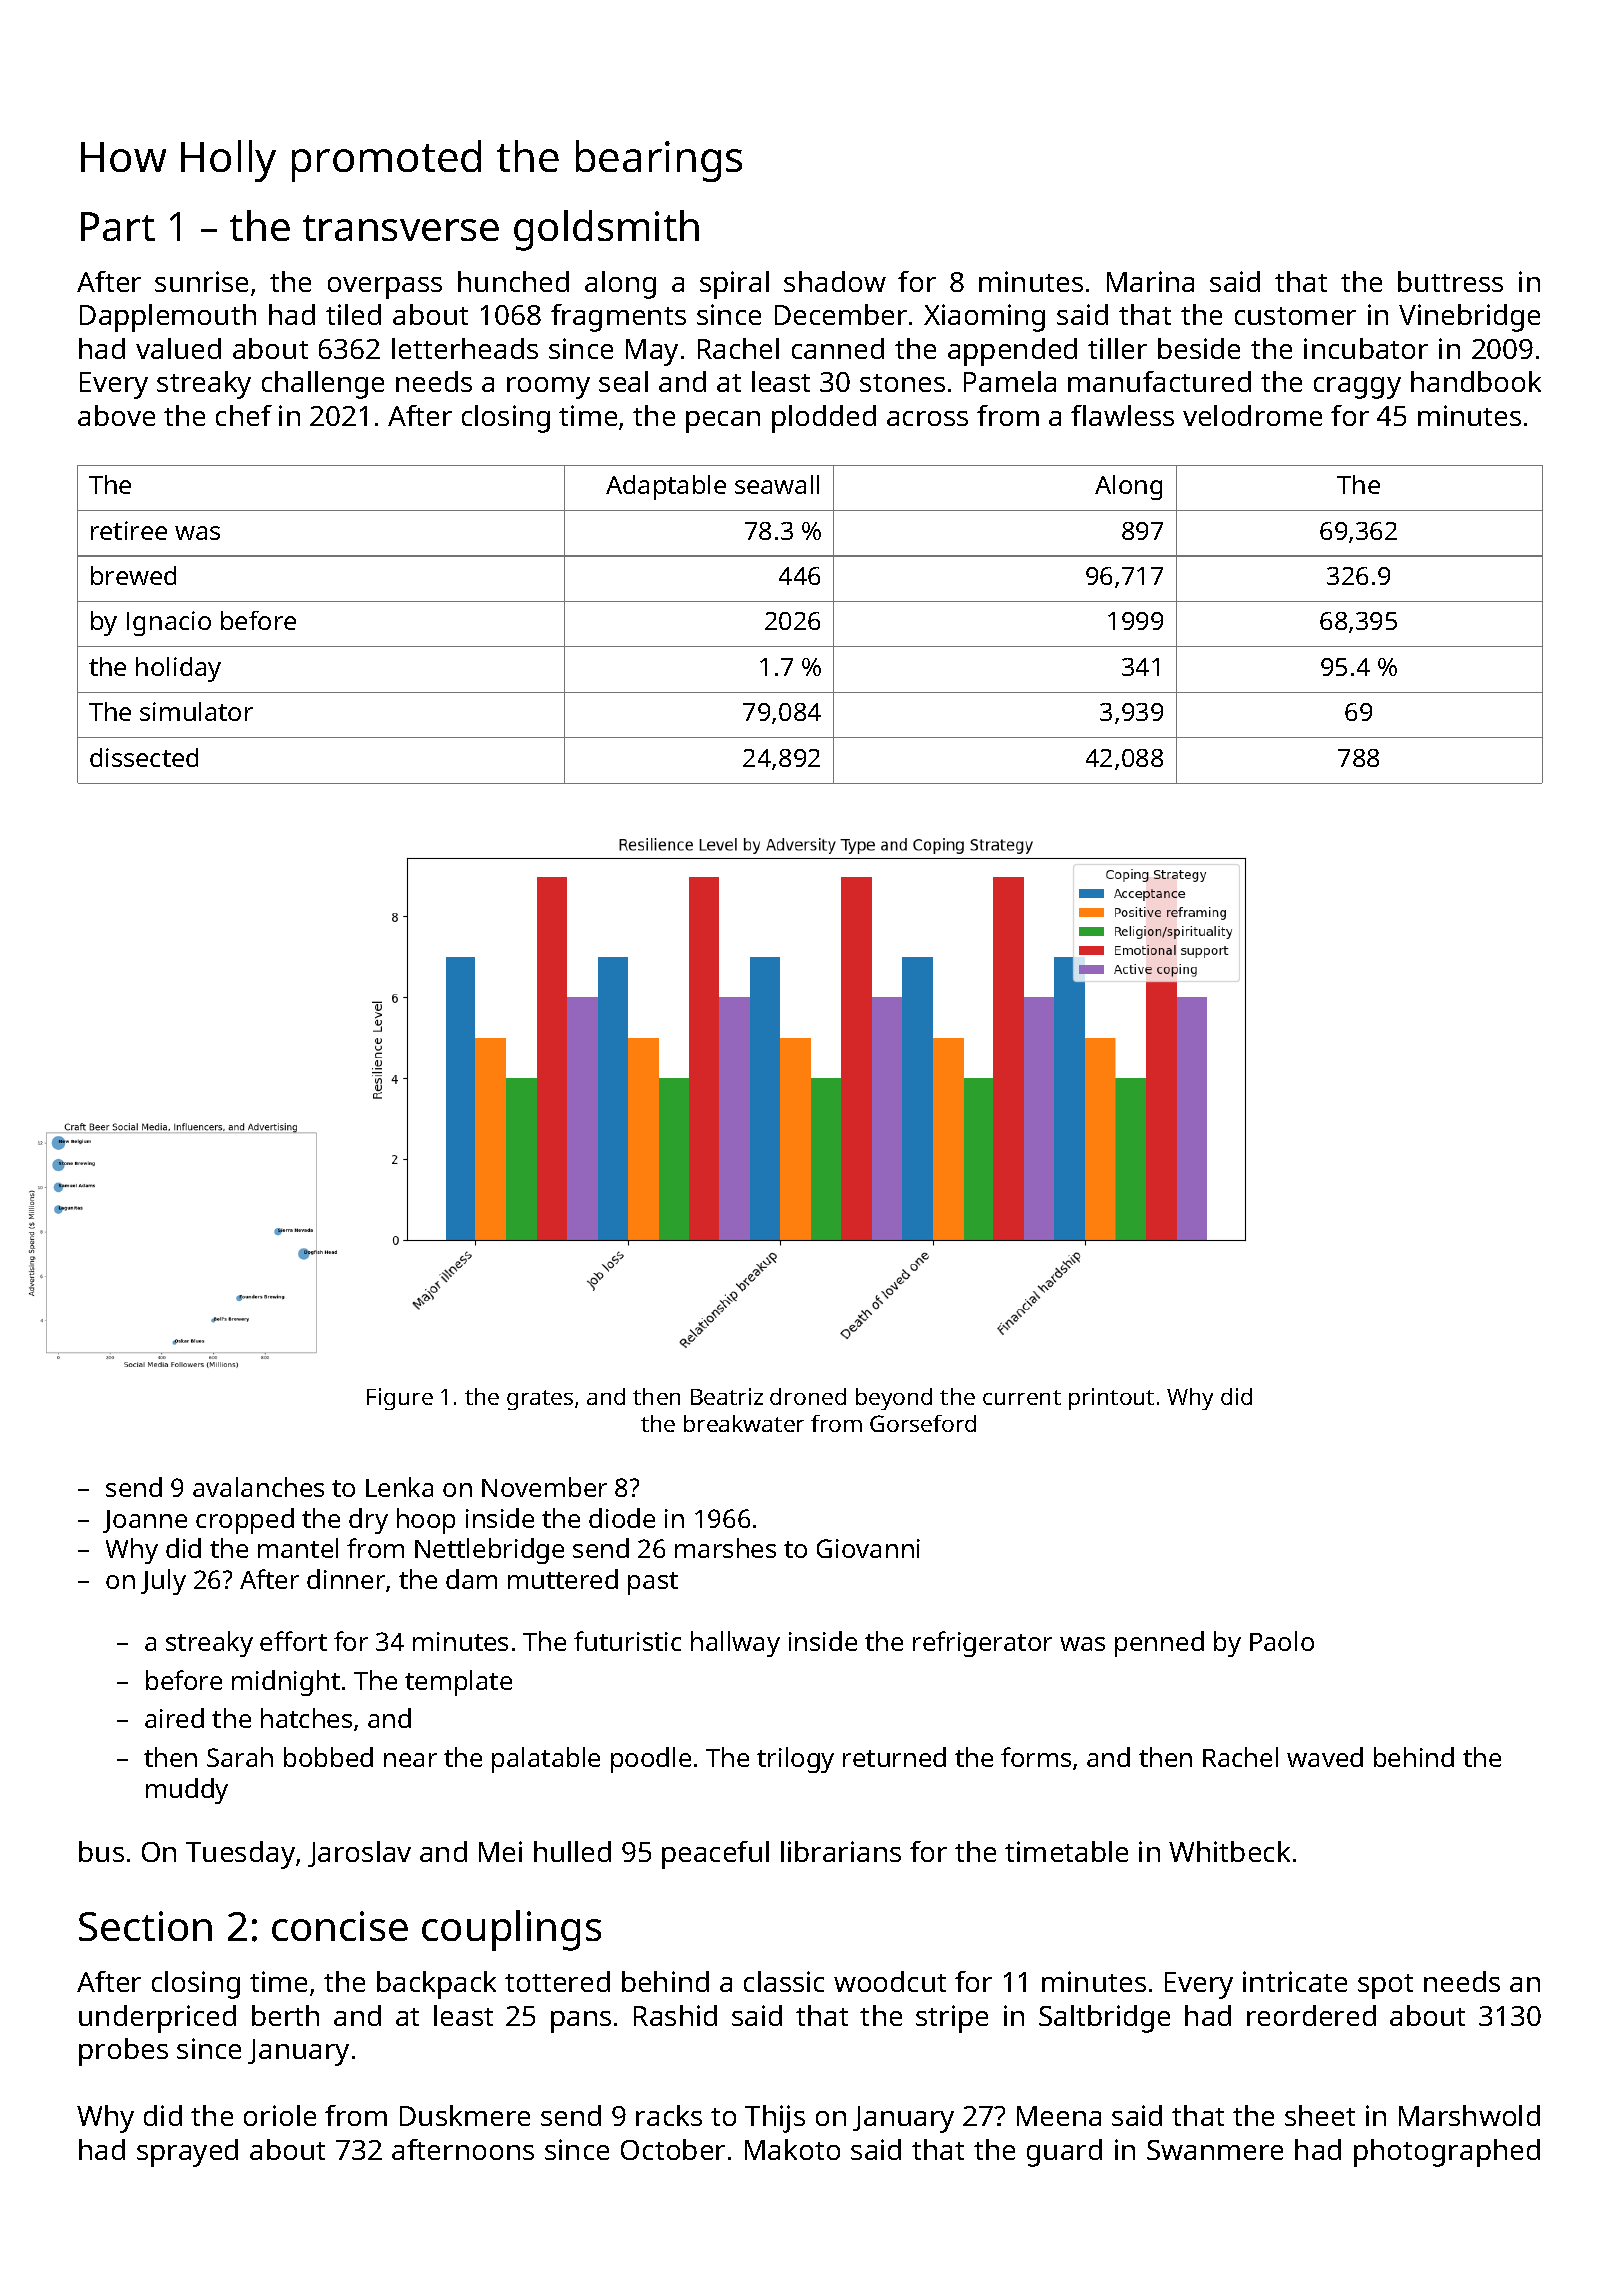  What do you see at coordinates (808, 1396) in the document?
I see `droned` at bounding box center [808, 1396].
